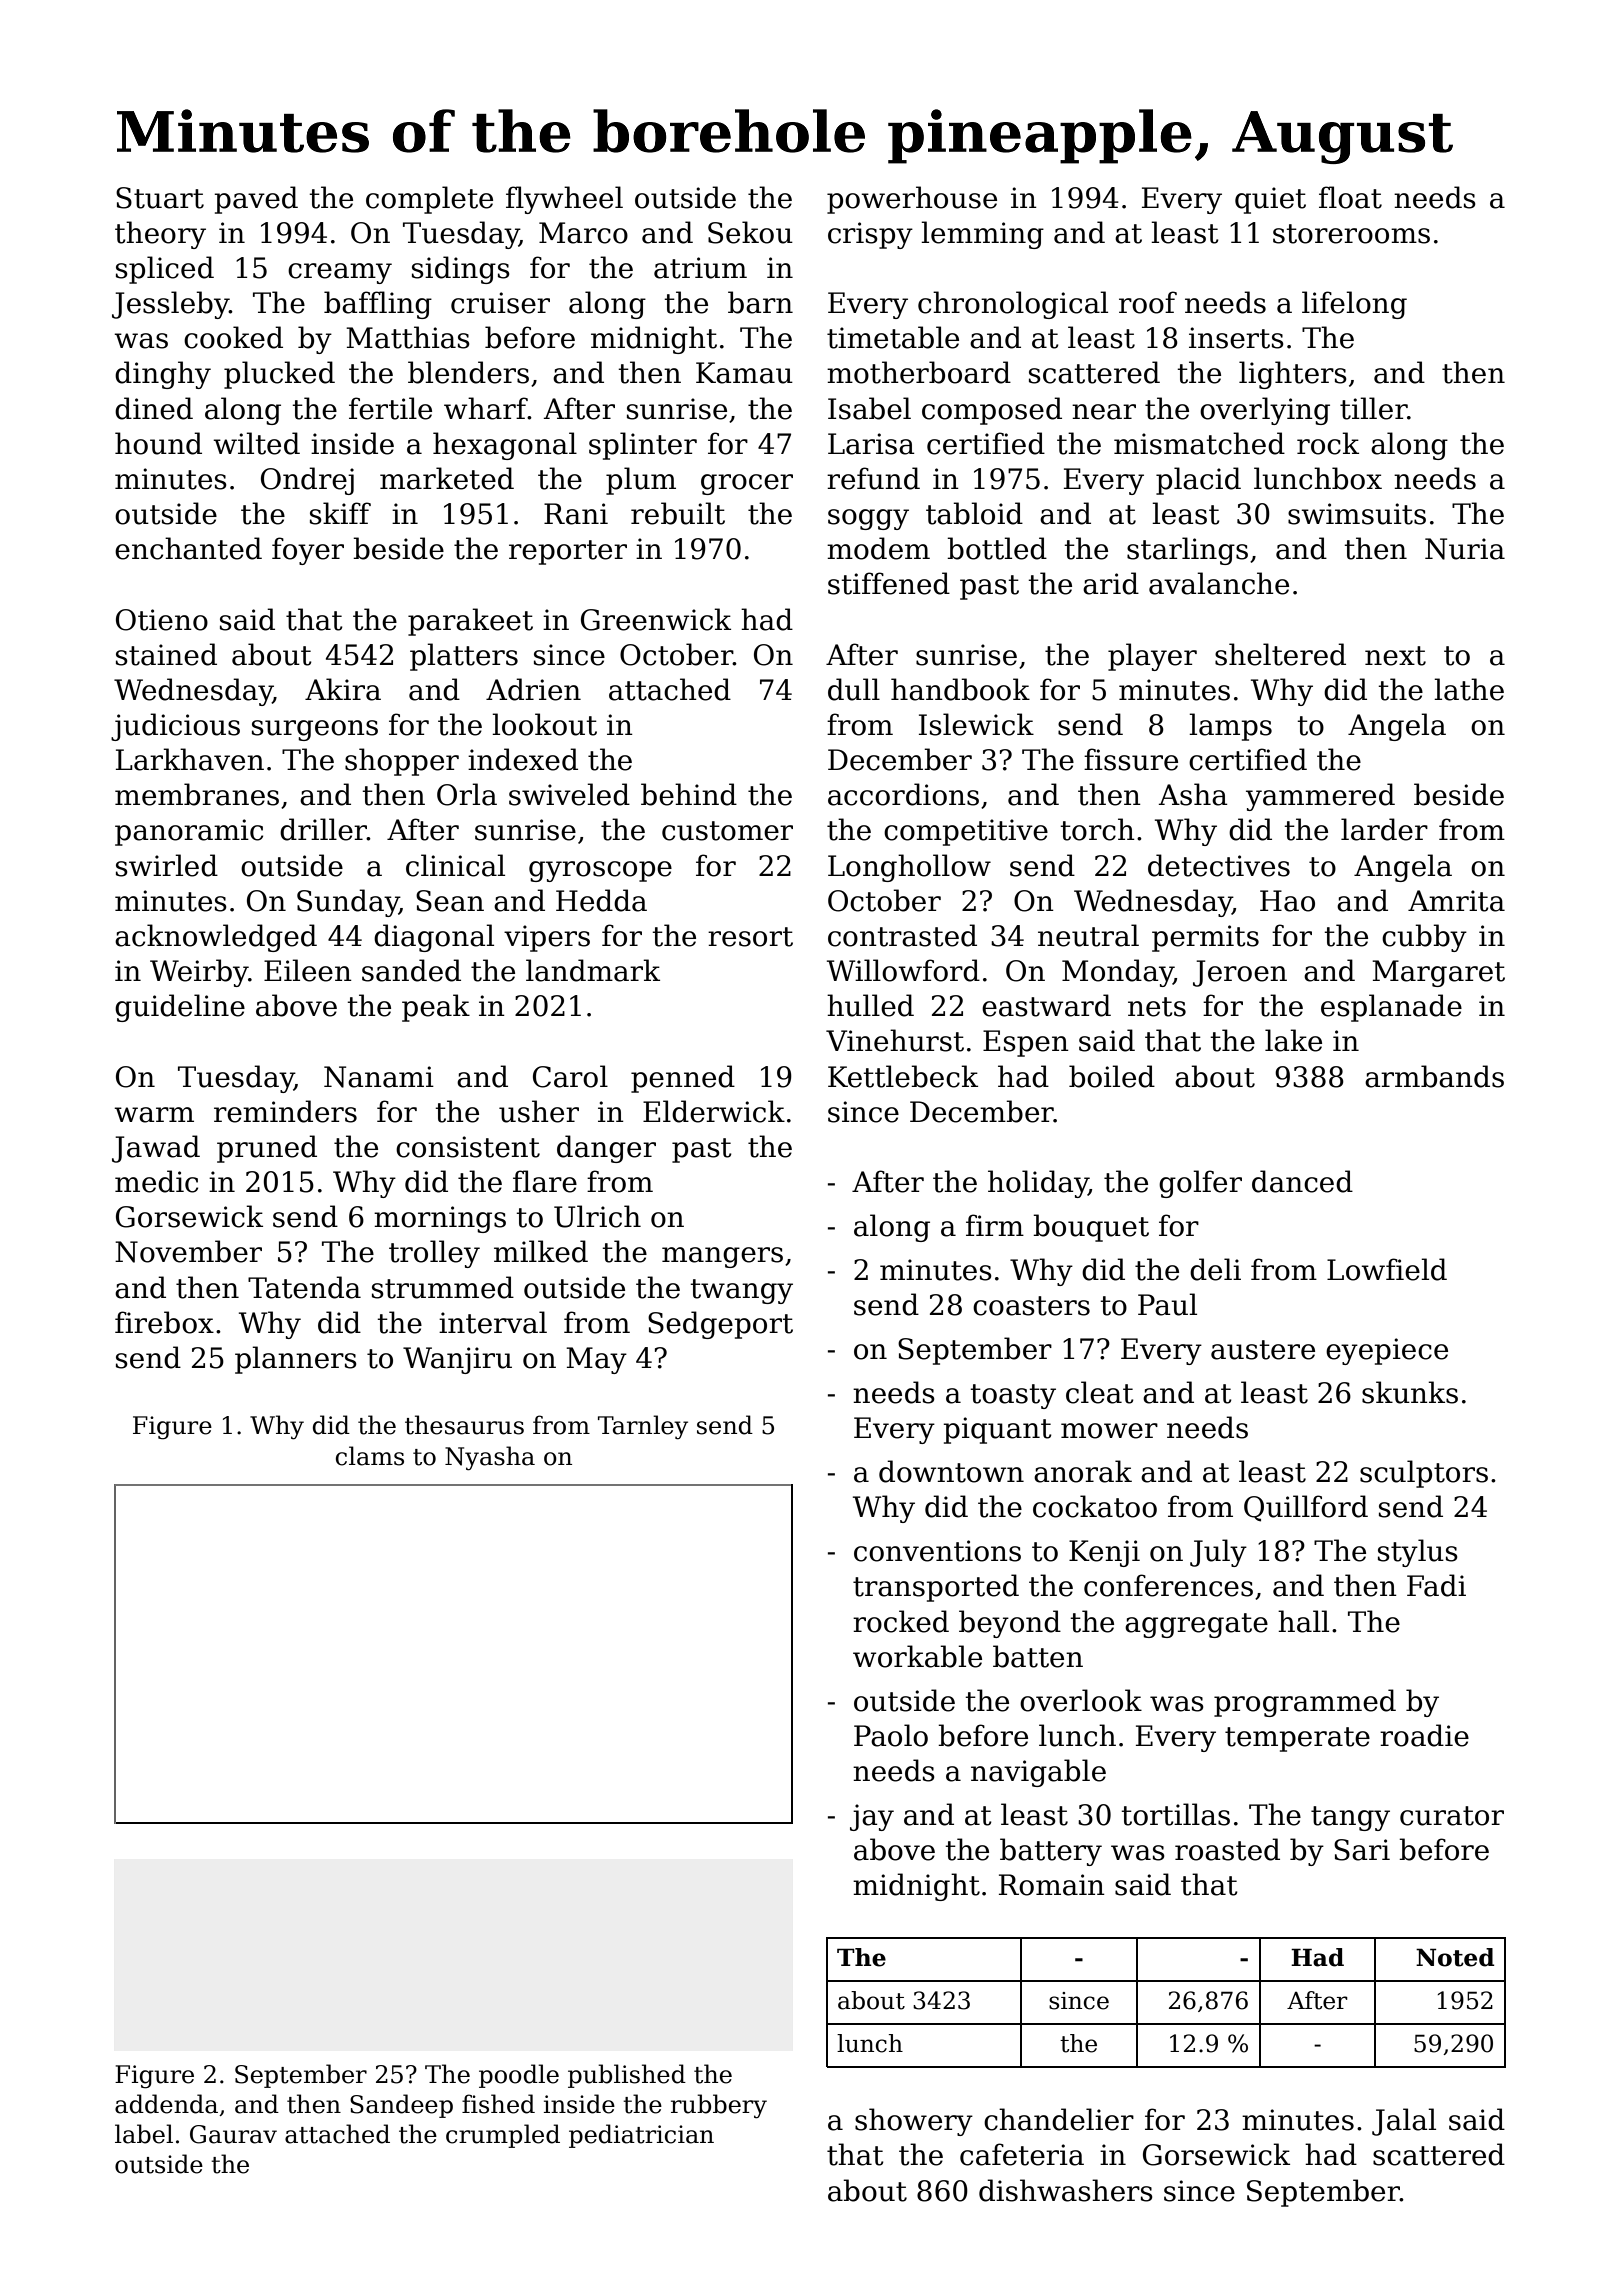 The height and width of the screenshot is (2292, 1620). What do you see at coordinates (370, 1456) in the screenshot?
I see `clams` at bounding box center [370, 1456].
